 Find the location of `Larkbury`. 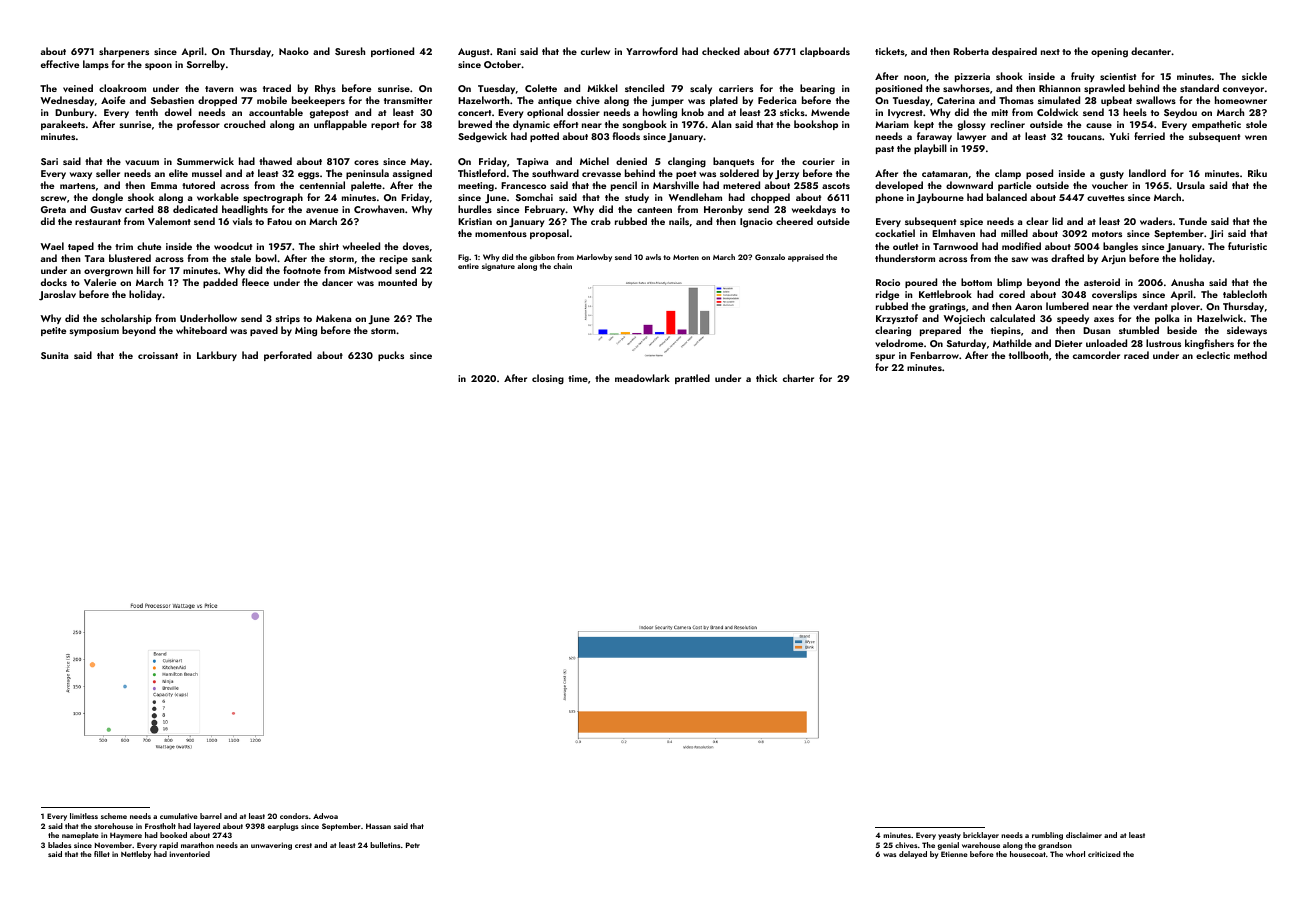

Larkbury is located at coordinates (217, 356).
